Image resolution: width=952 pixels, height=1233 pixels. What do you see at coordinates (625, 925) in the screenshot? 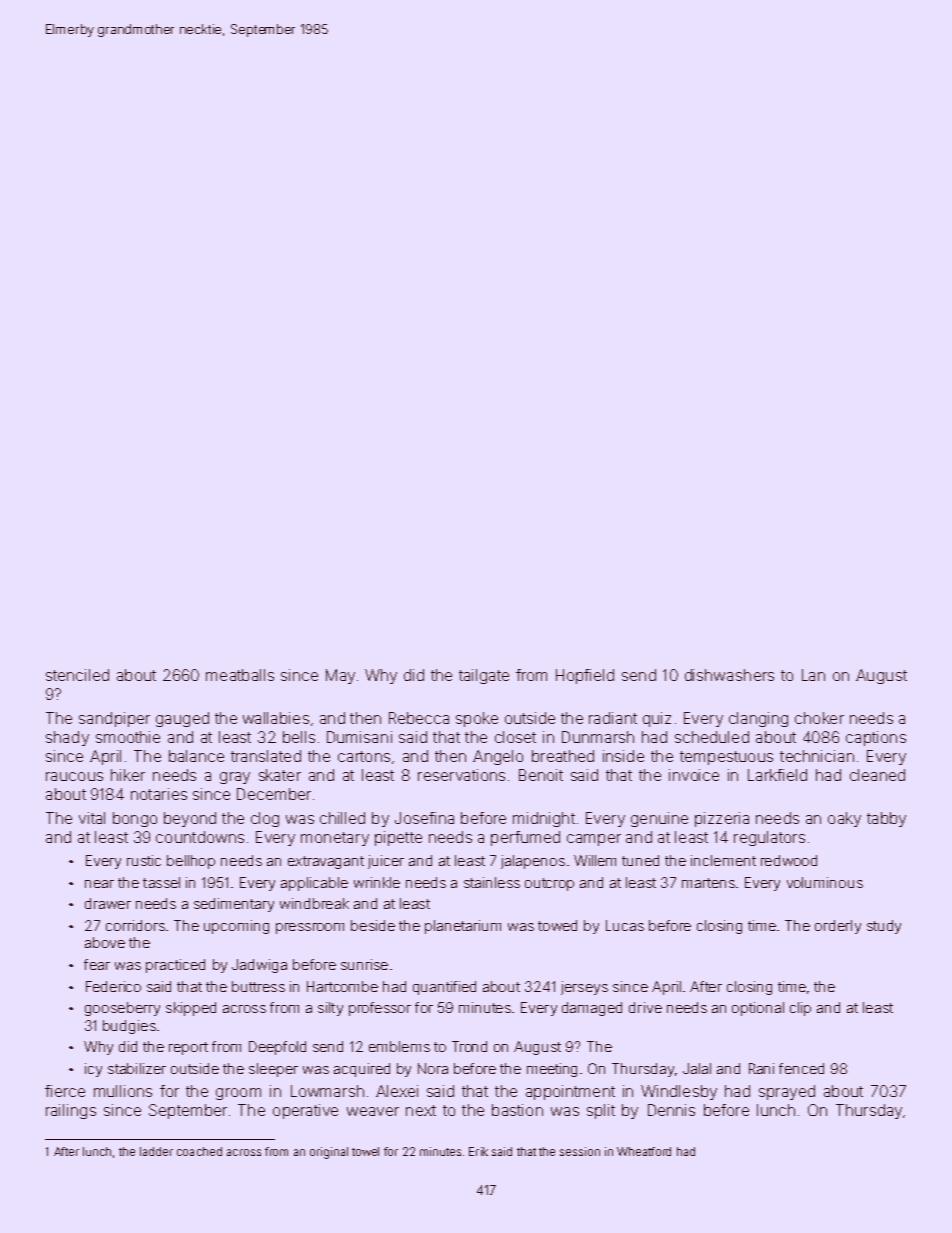
I see `Lucas` at bounding box center [625, 925].
